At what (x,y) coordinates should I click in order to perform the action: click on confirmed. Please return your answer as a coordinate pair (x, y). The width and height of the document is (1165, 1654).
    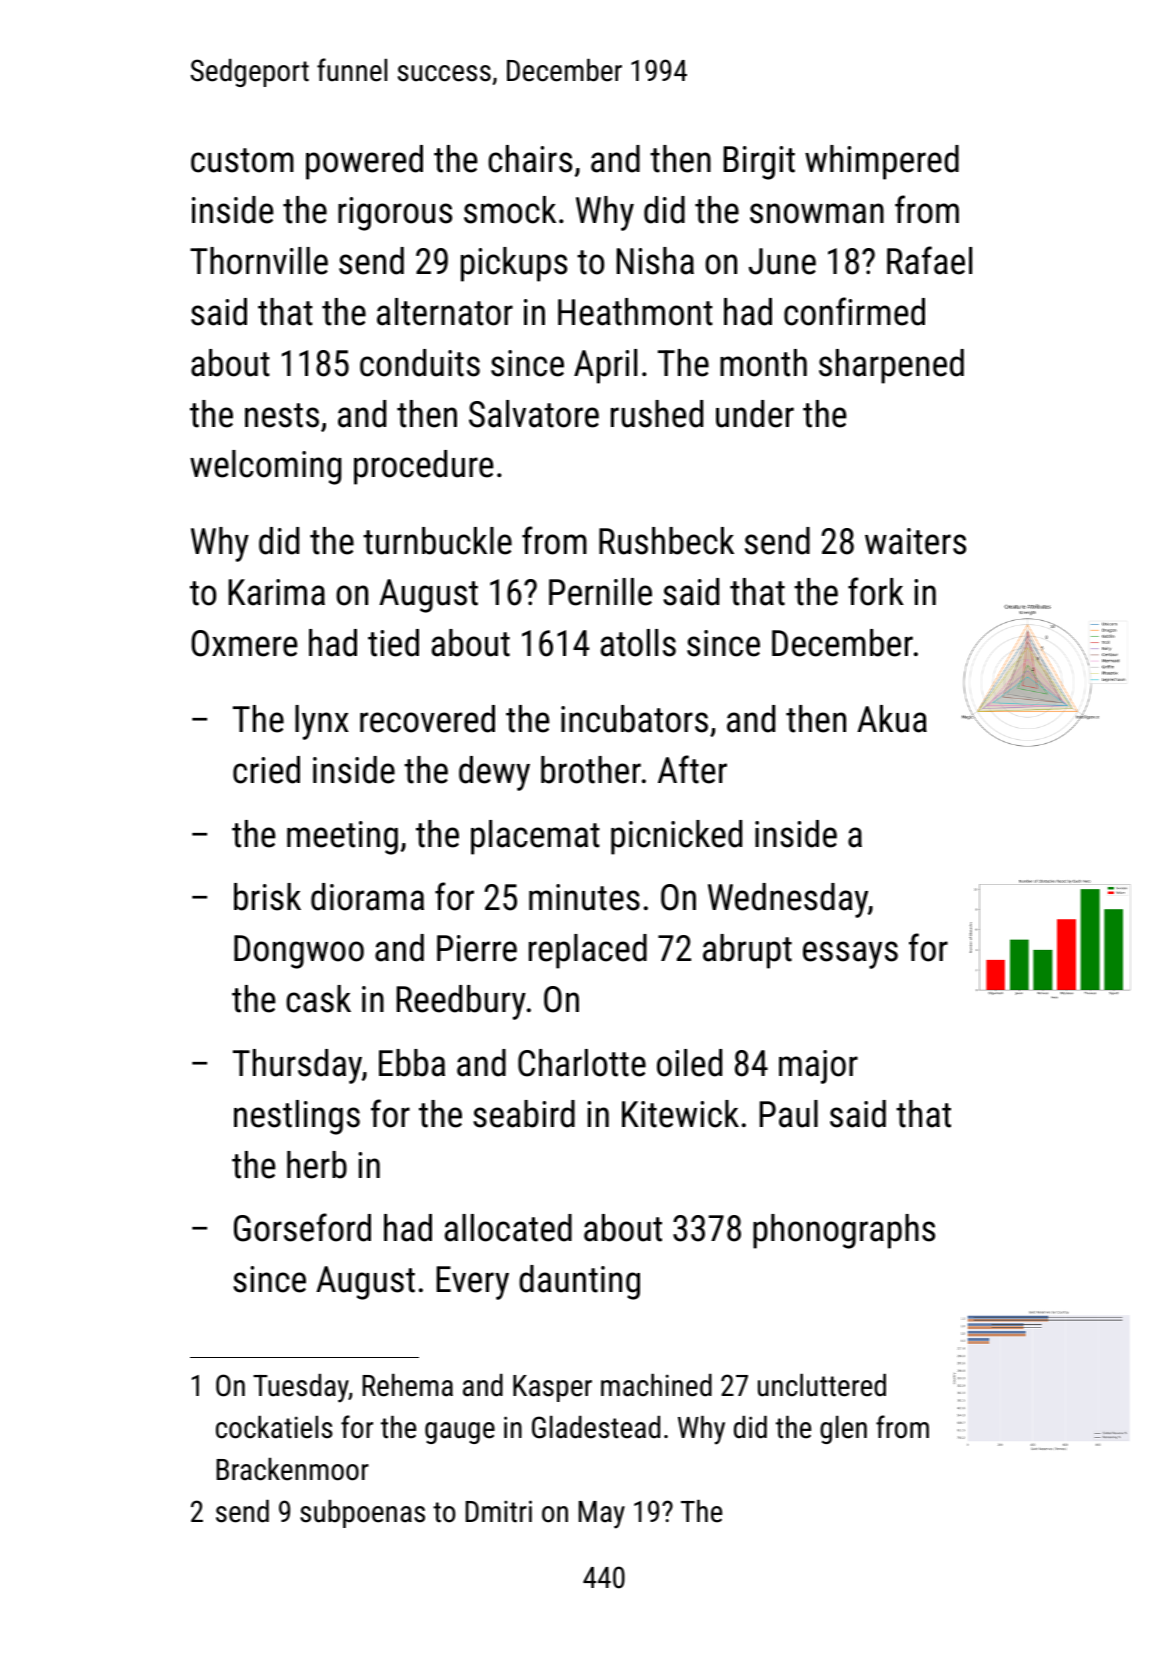
    Looking at the image, I should click on (854, 311).
